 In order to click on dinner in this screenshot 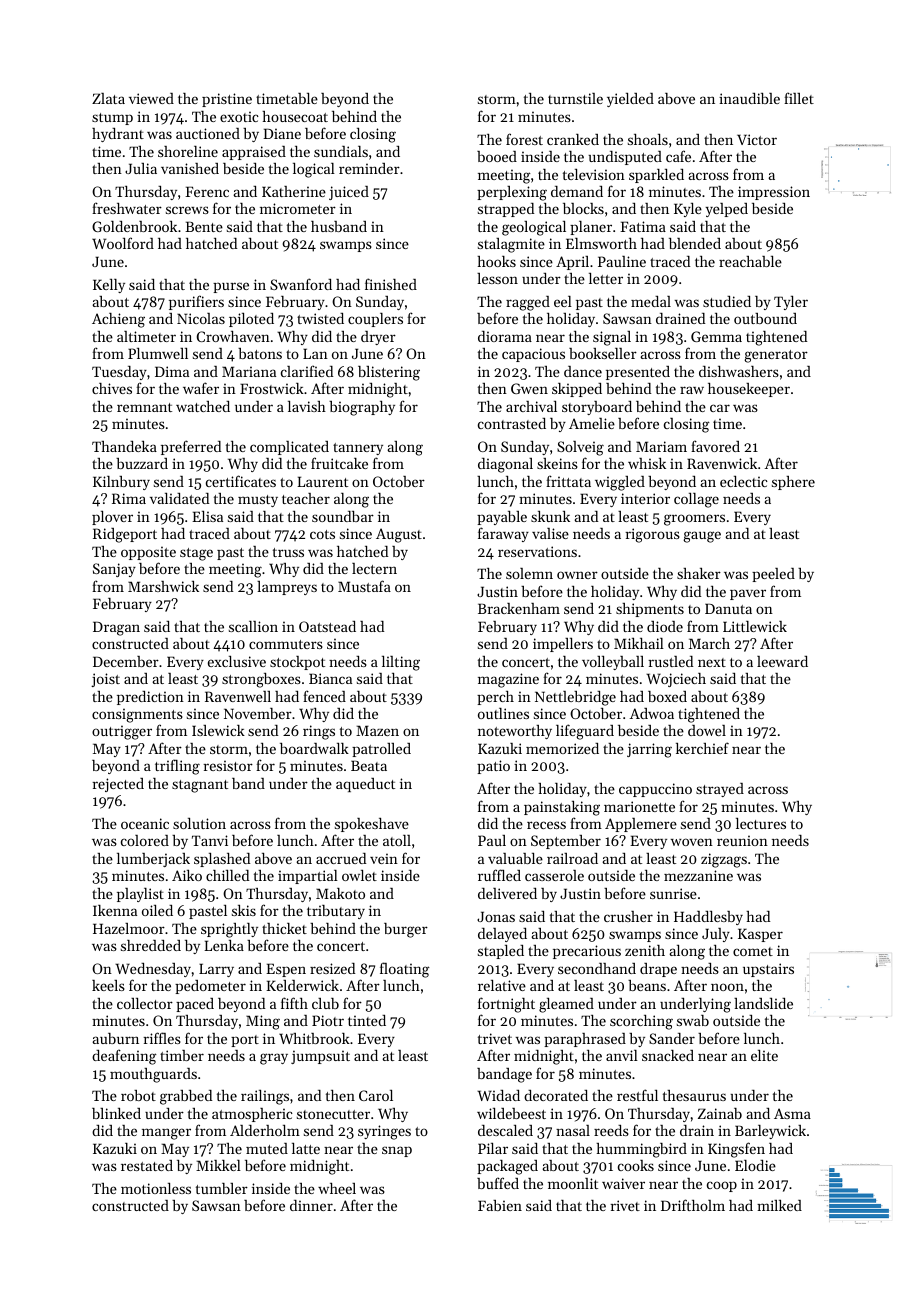, I will do `click(311, 1205)`.
